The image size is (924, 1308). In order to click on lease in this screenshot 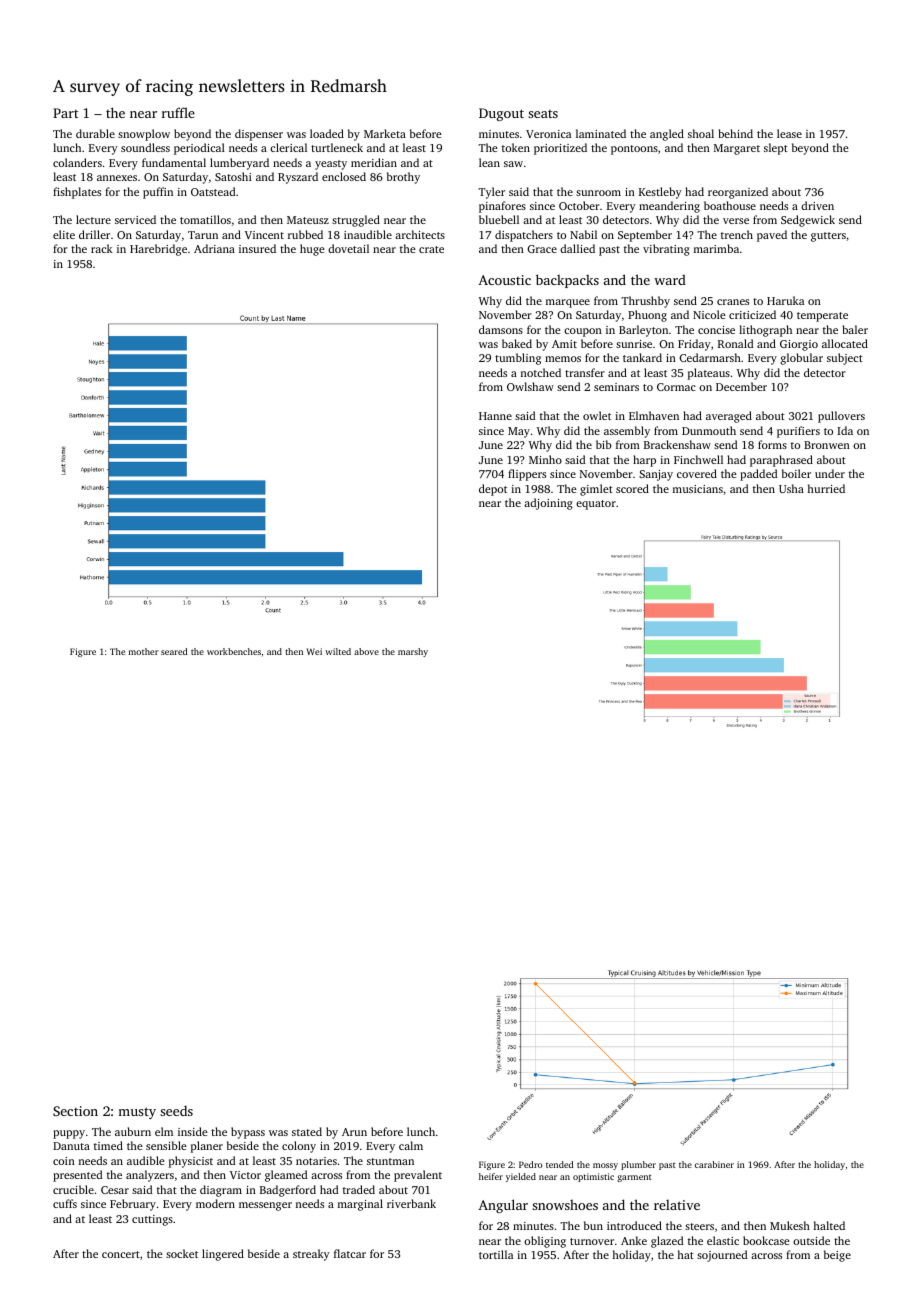, I will do `click(789, 133)`.
